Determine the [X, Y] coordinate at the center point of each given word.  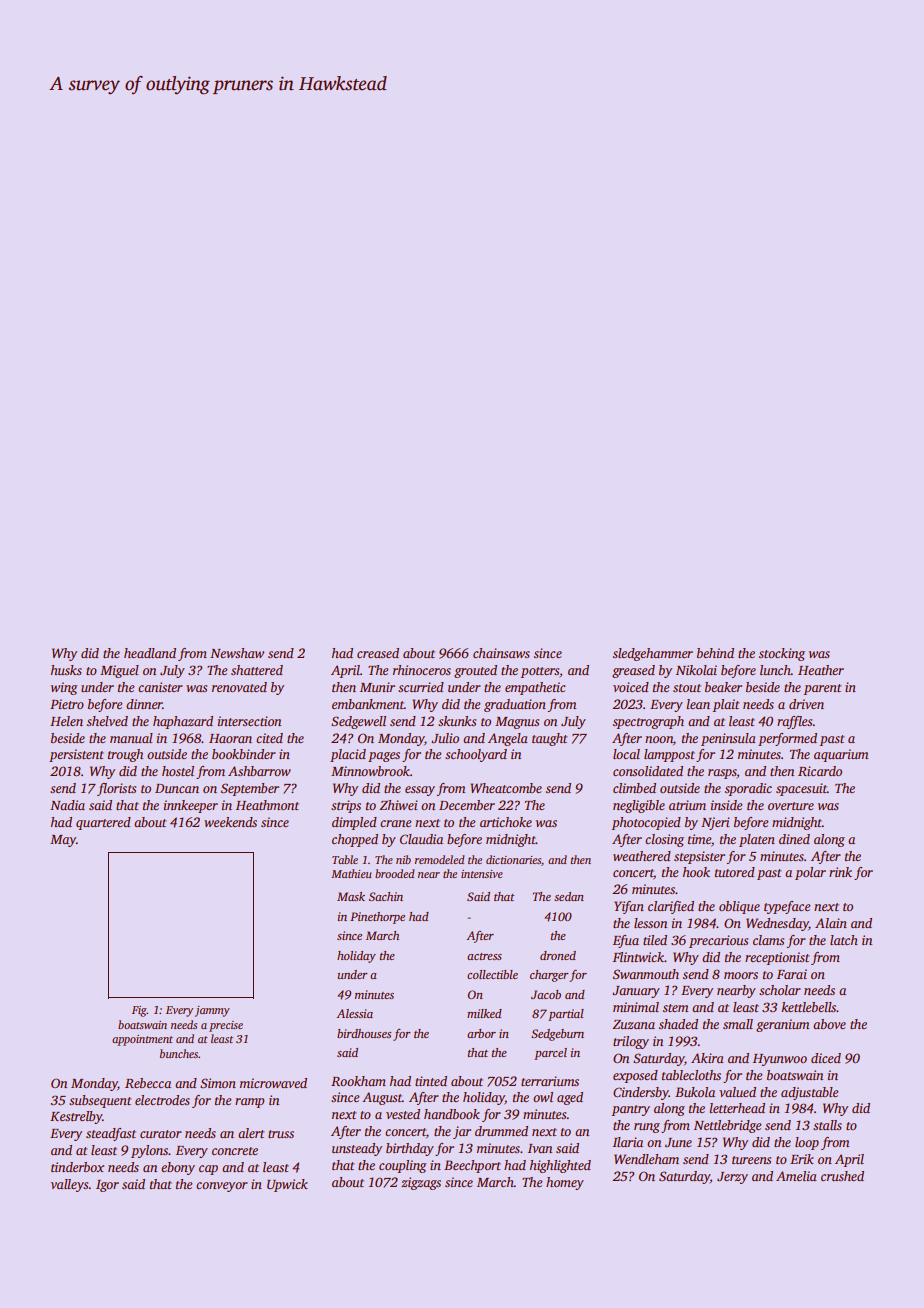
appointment [142, 1040]
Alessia [354, 1013]
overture [791, 806]
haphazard [183, 722]
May [63, 841]
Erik [802, 1159]
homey [565, 1183]
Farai [792, 974]
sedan [569, 896]
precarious [718, 941]
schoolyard [476, 755]
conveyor [222, 1187]
